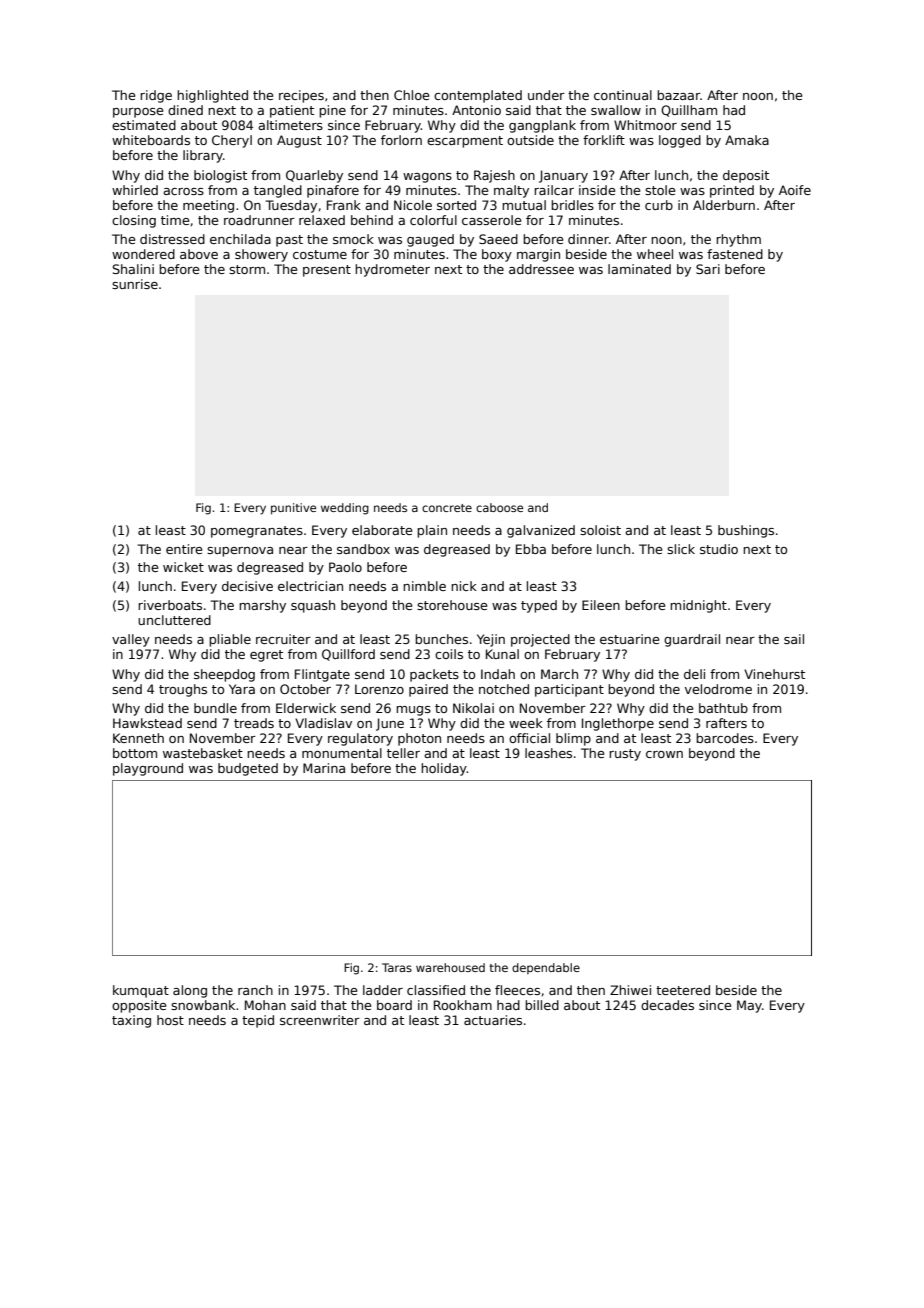 The height and width of the screenshot is (1308, 924). Describe the element at coordinates (478, 96) in the screenshot. I see `contemplated` at that location.
